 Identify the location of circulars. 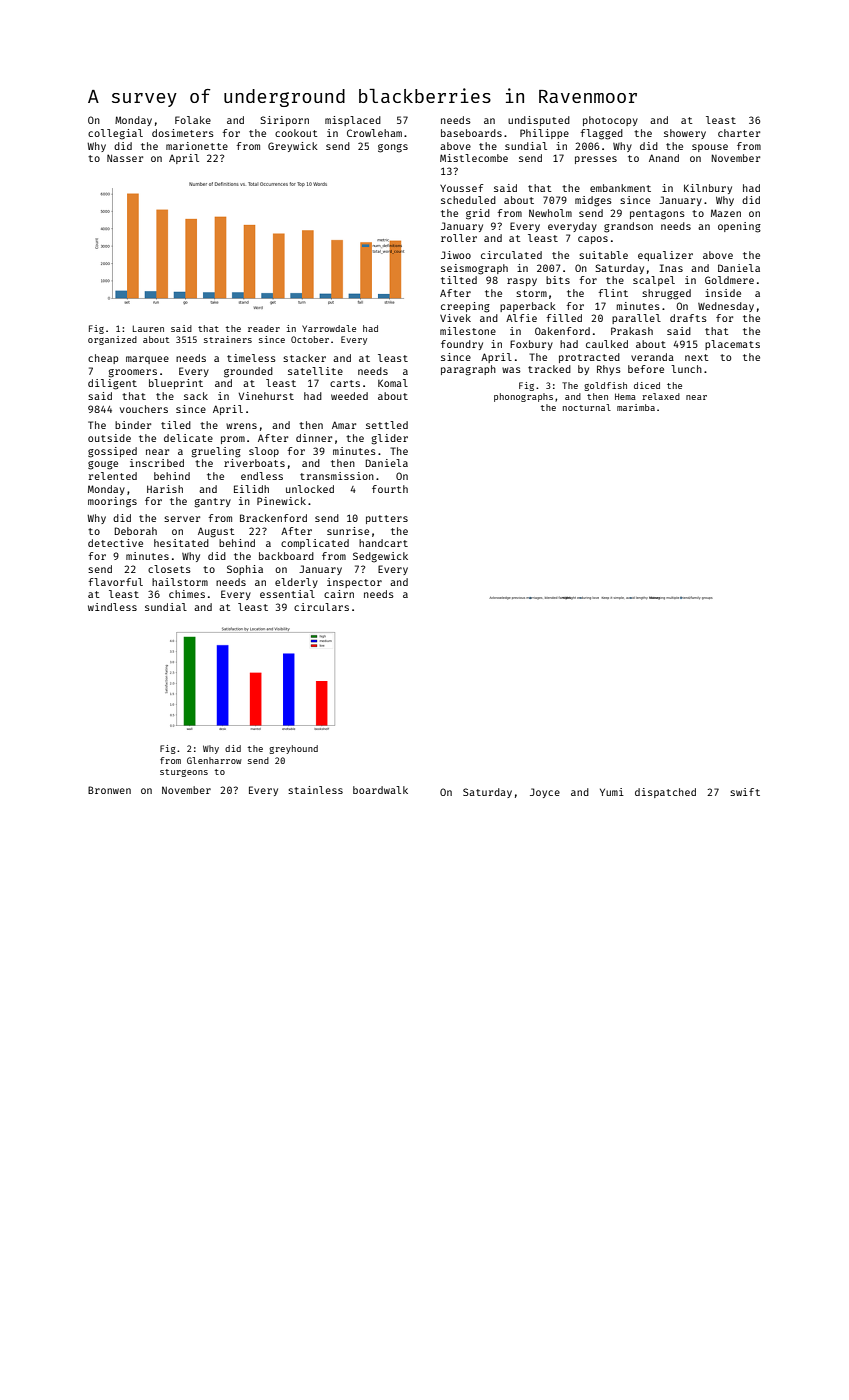
(321, 607).
